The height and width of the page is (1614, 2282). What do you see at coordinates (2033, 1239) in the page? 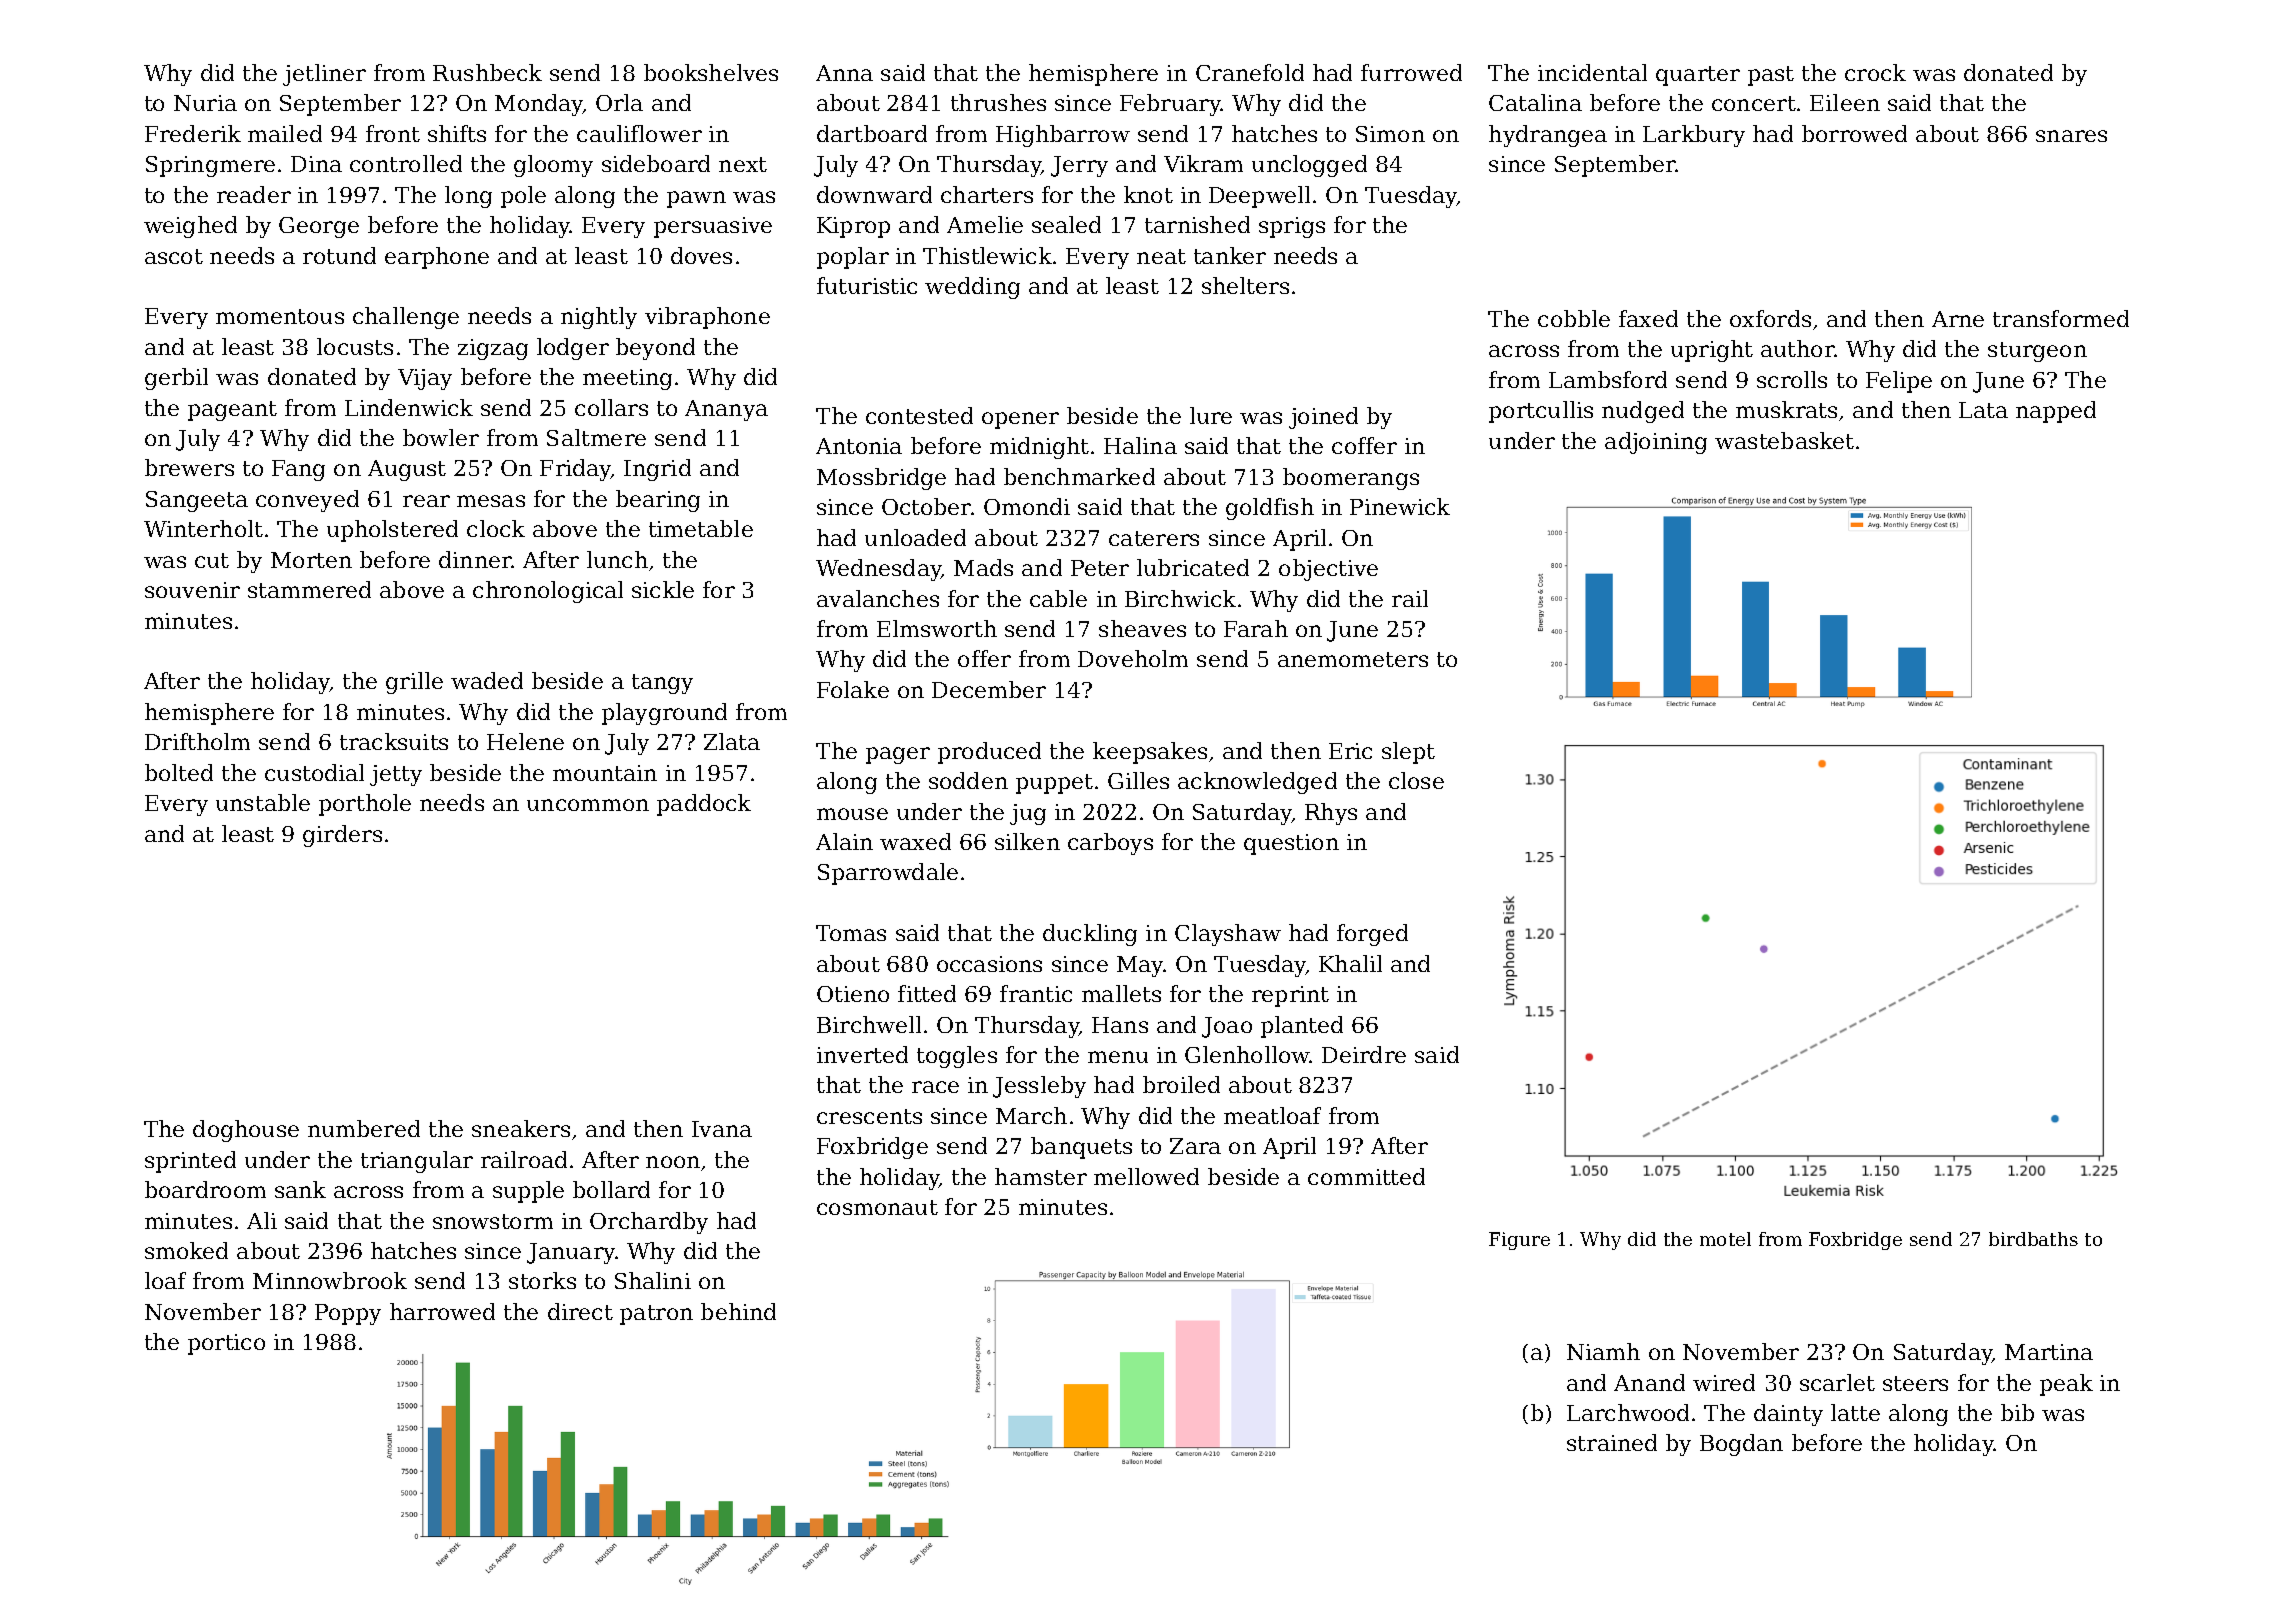
I see `birdbaths` at bounding box center [2033, 1239].
